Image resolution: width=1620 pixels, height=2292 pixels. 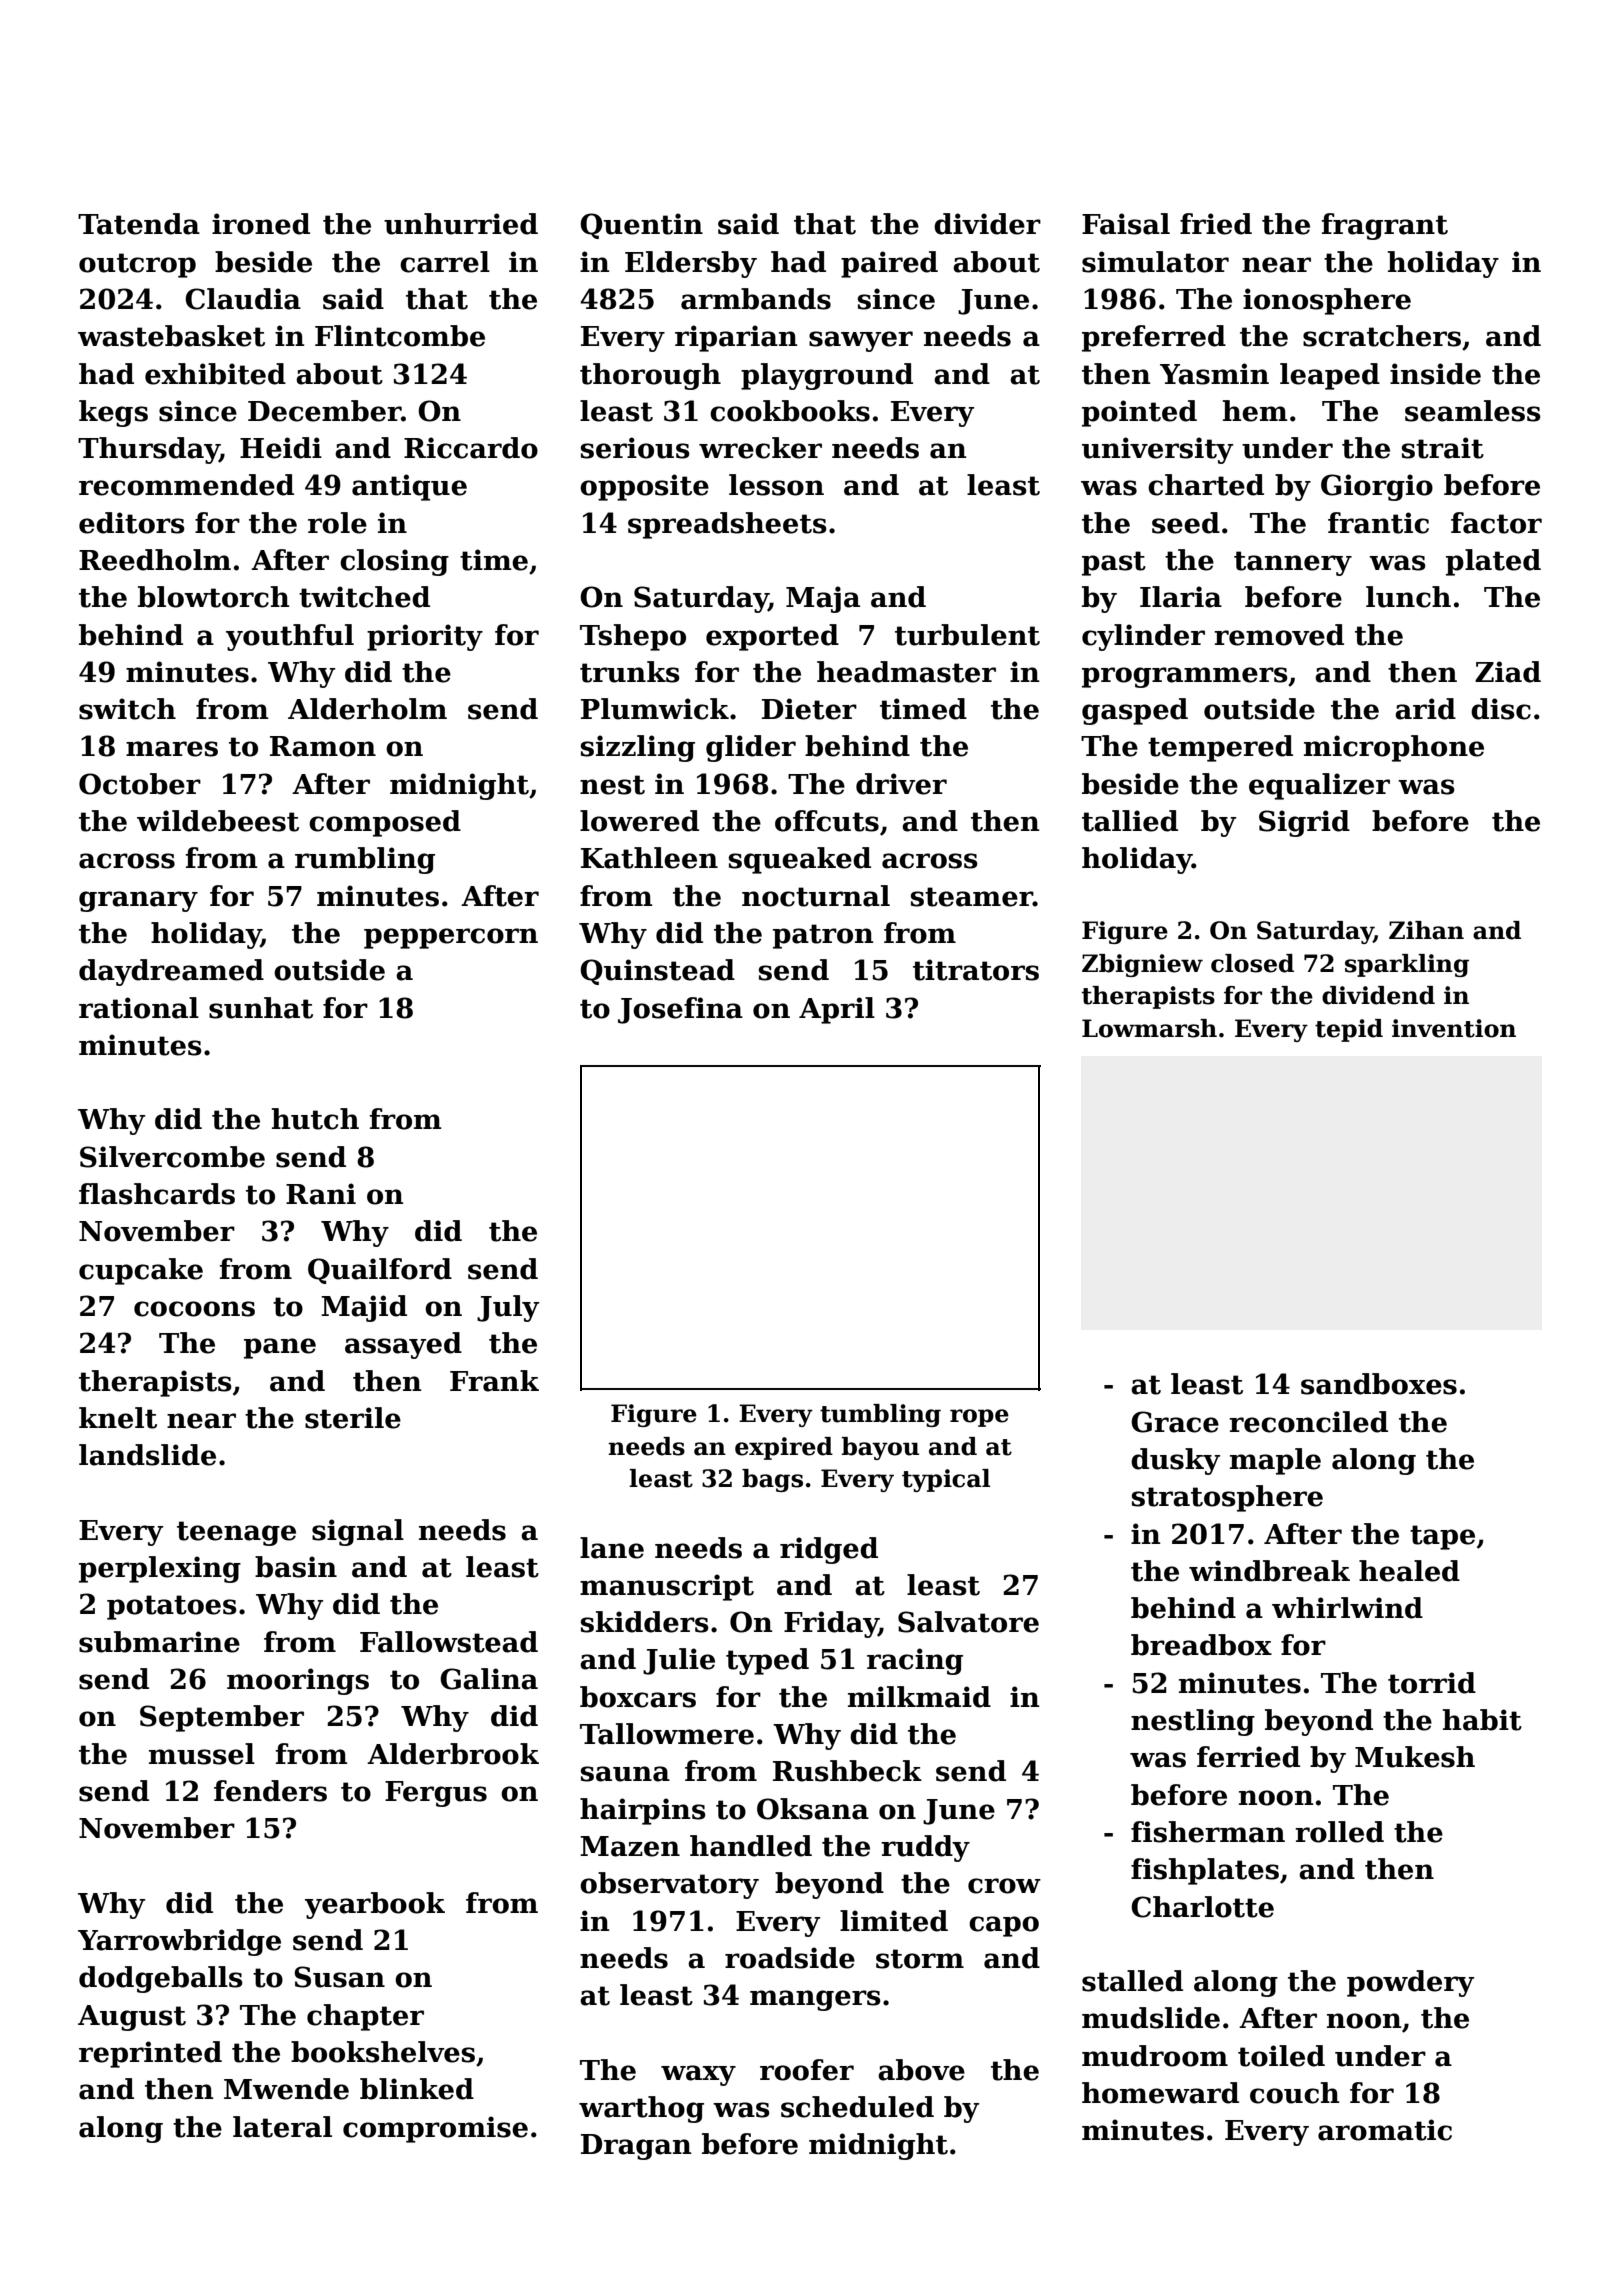 I want to click on Flintcombe, so click(x=400, y=336).
